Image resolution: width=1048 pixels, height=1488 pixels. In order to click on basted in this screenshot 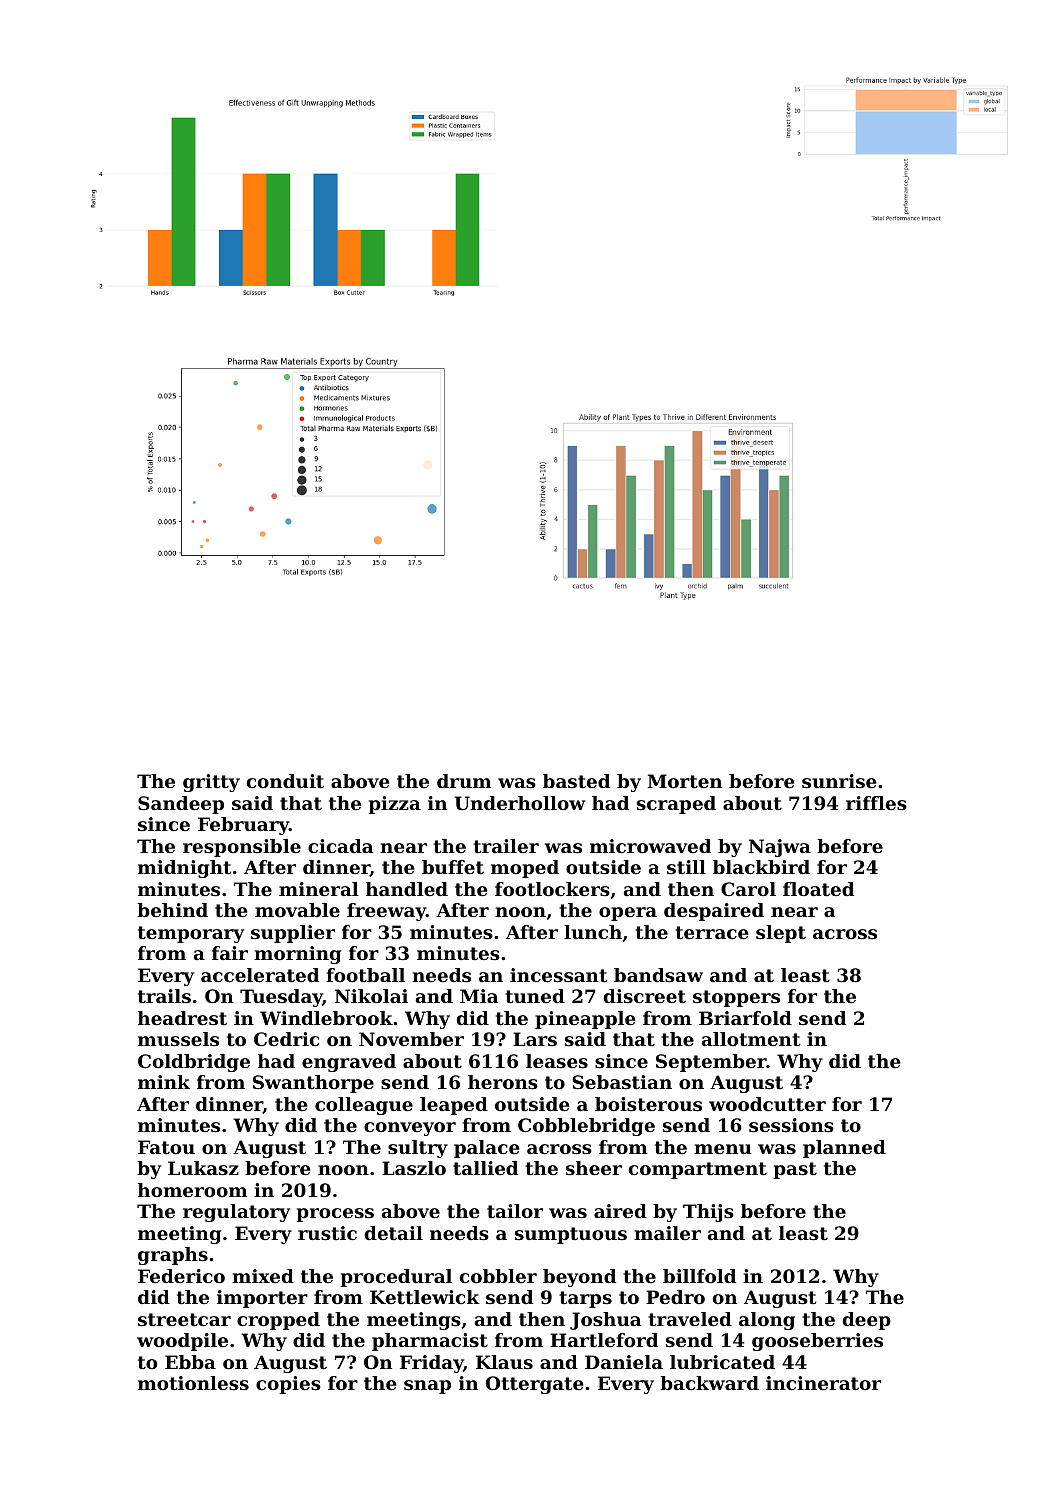, I will do `click(576, 781)`.
